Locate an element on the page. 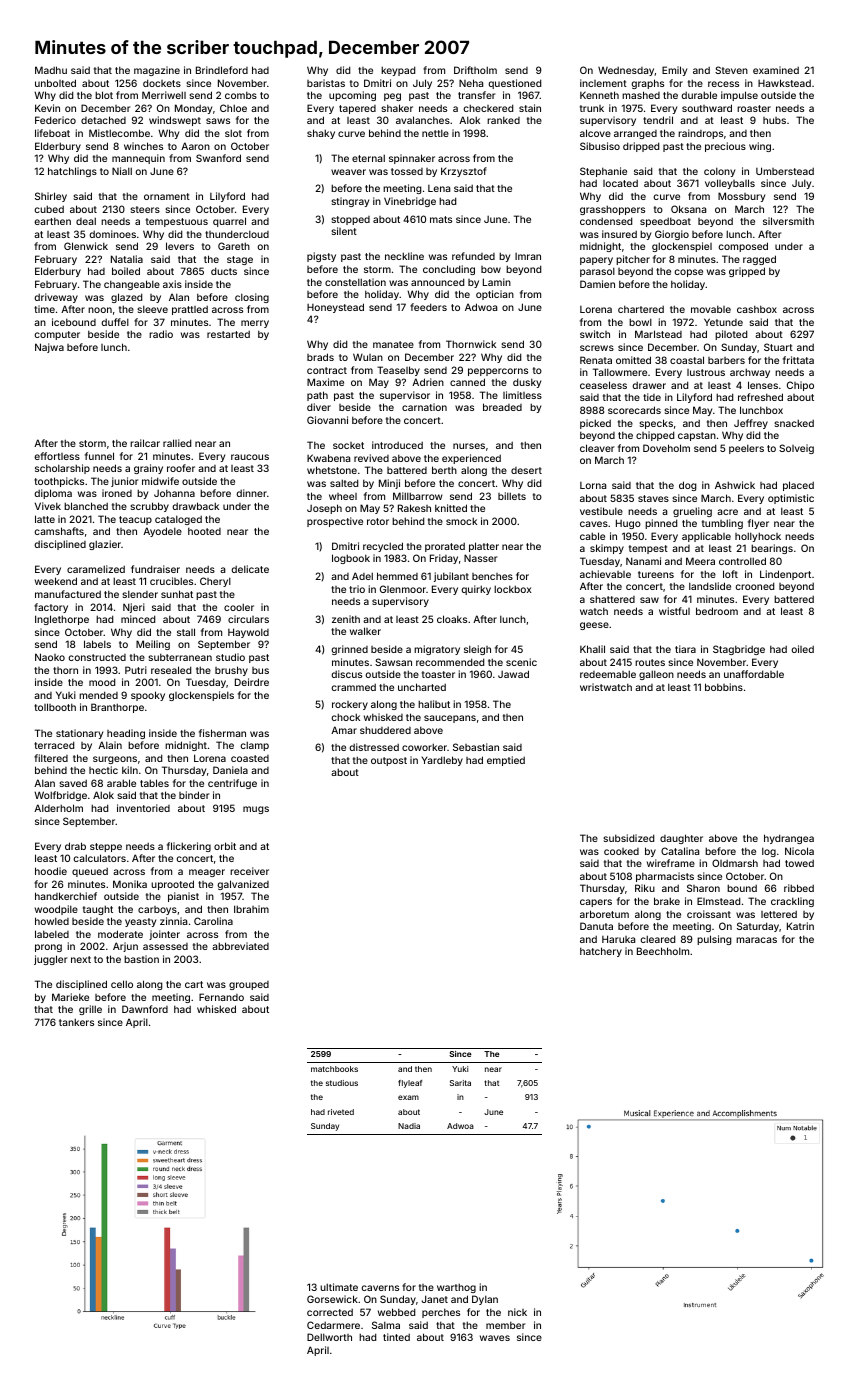 The height and width of the image is (1400, 849). capers is located at coordinates (596, 903).
